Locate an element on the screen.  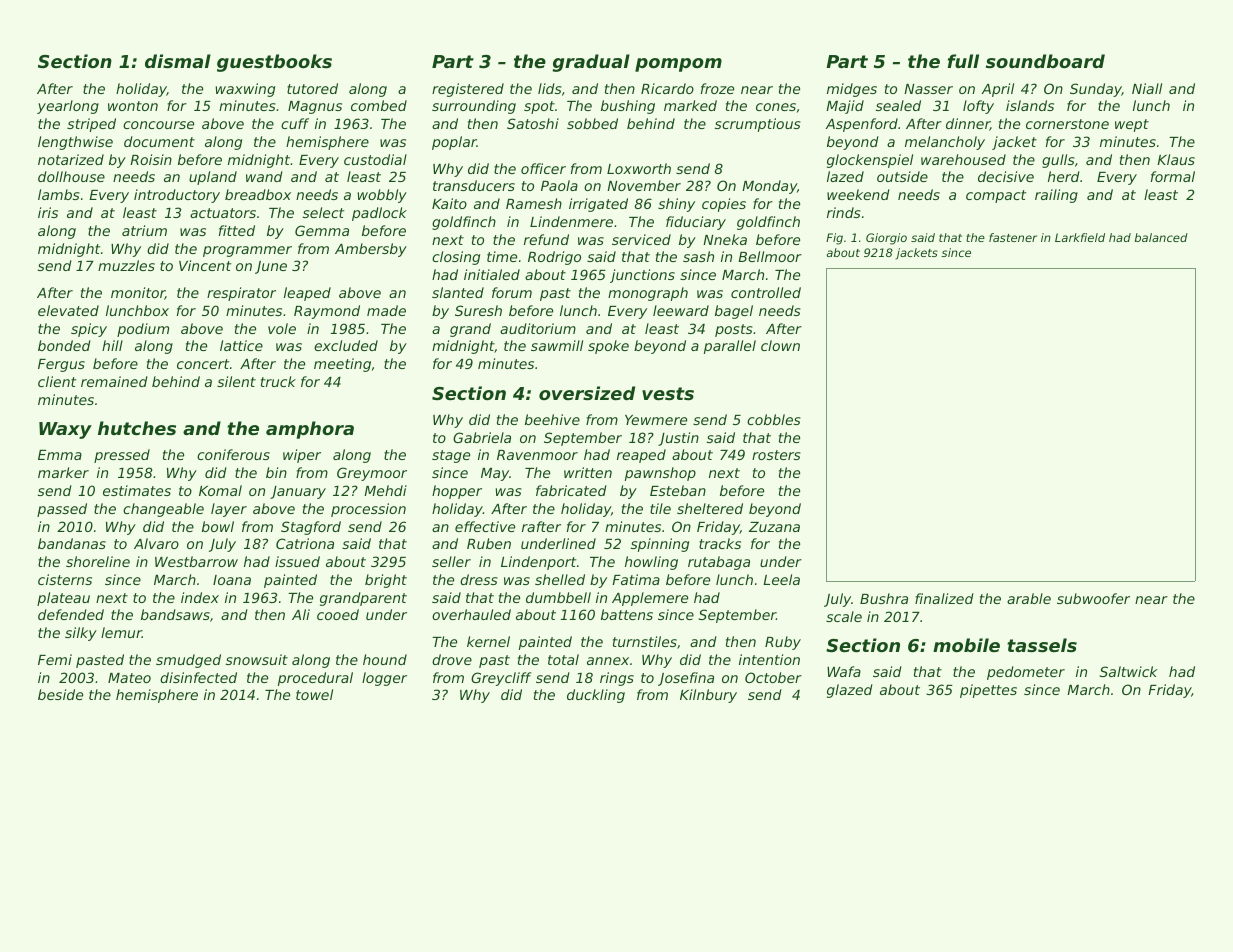
Bushra is located at coordinates (884, 598).
